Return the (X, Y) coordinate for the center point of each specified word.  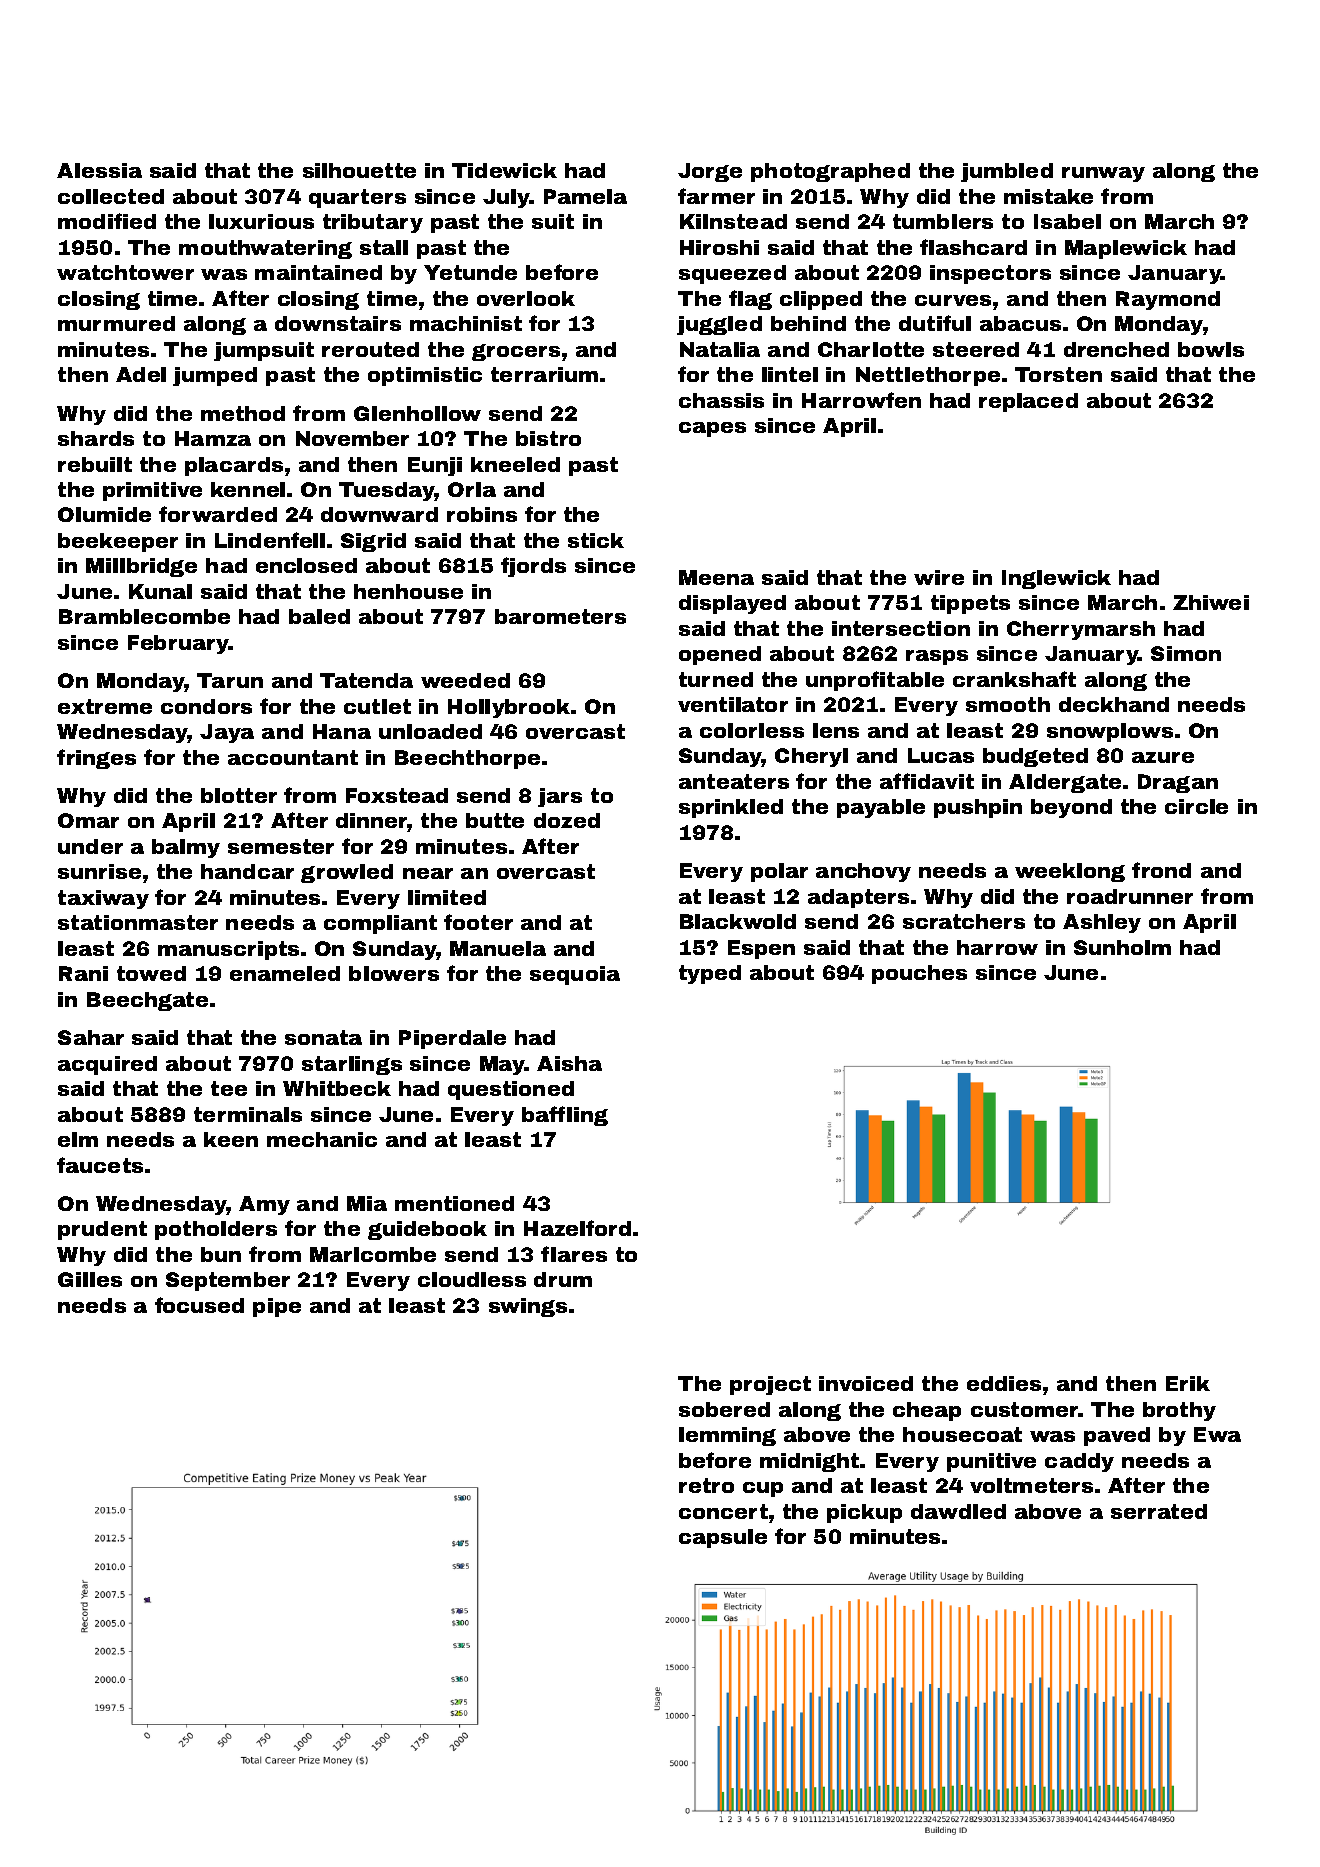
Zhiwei (1211, 602)
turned (716, 679)
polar (779, 872)
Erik (1188, 1383)
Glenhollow (417, 413)
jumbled (1007, 172)
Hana (342, 731)
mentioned (454, 1203)
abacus (1020, 323)
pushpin (978, 808)
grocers (516, 352)
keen (231, 1139)
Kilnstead (733, 221)
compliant (380, 924)
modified (107, 221)
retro (706, 1485)
